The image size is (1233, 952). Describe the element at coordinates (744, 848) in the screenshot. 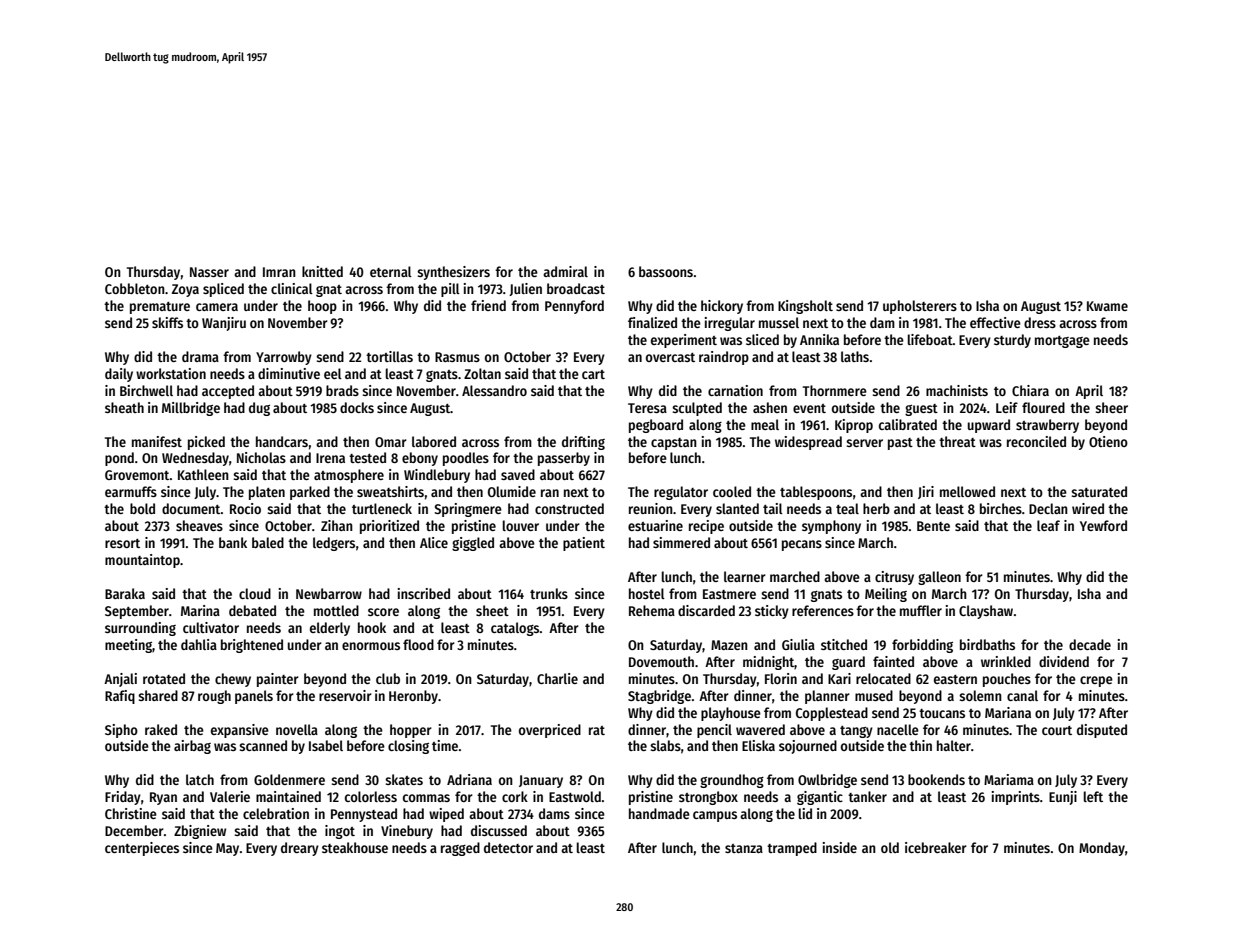

I see `stanza` at that location.
